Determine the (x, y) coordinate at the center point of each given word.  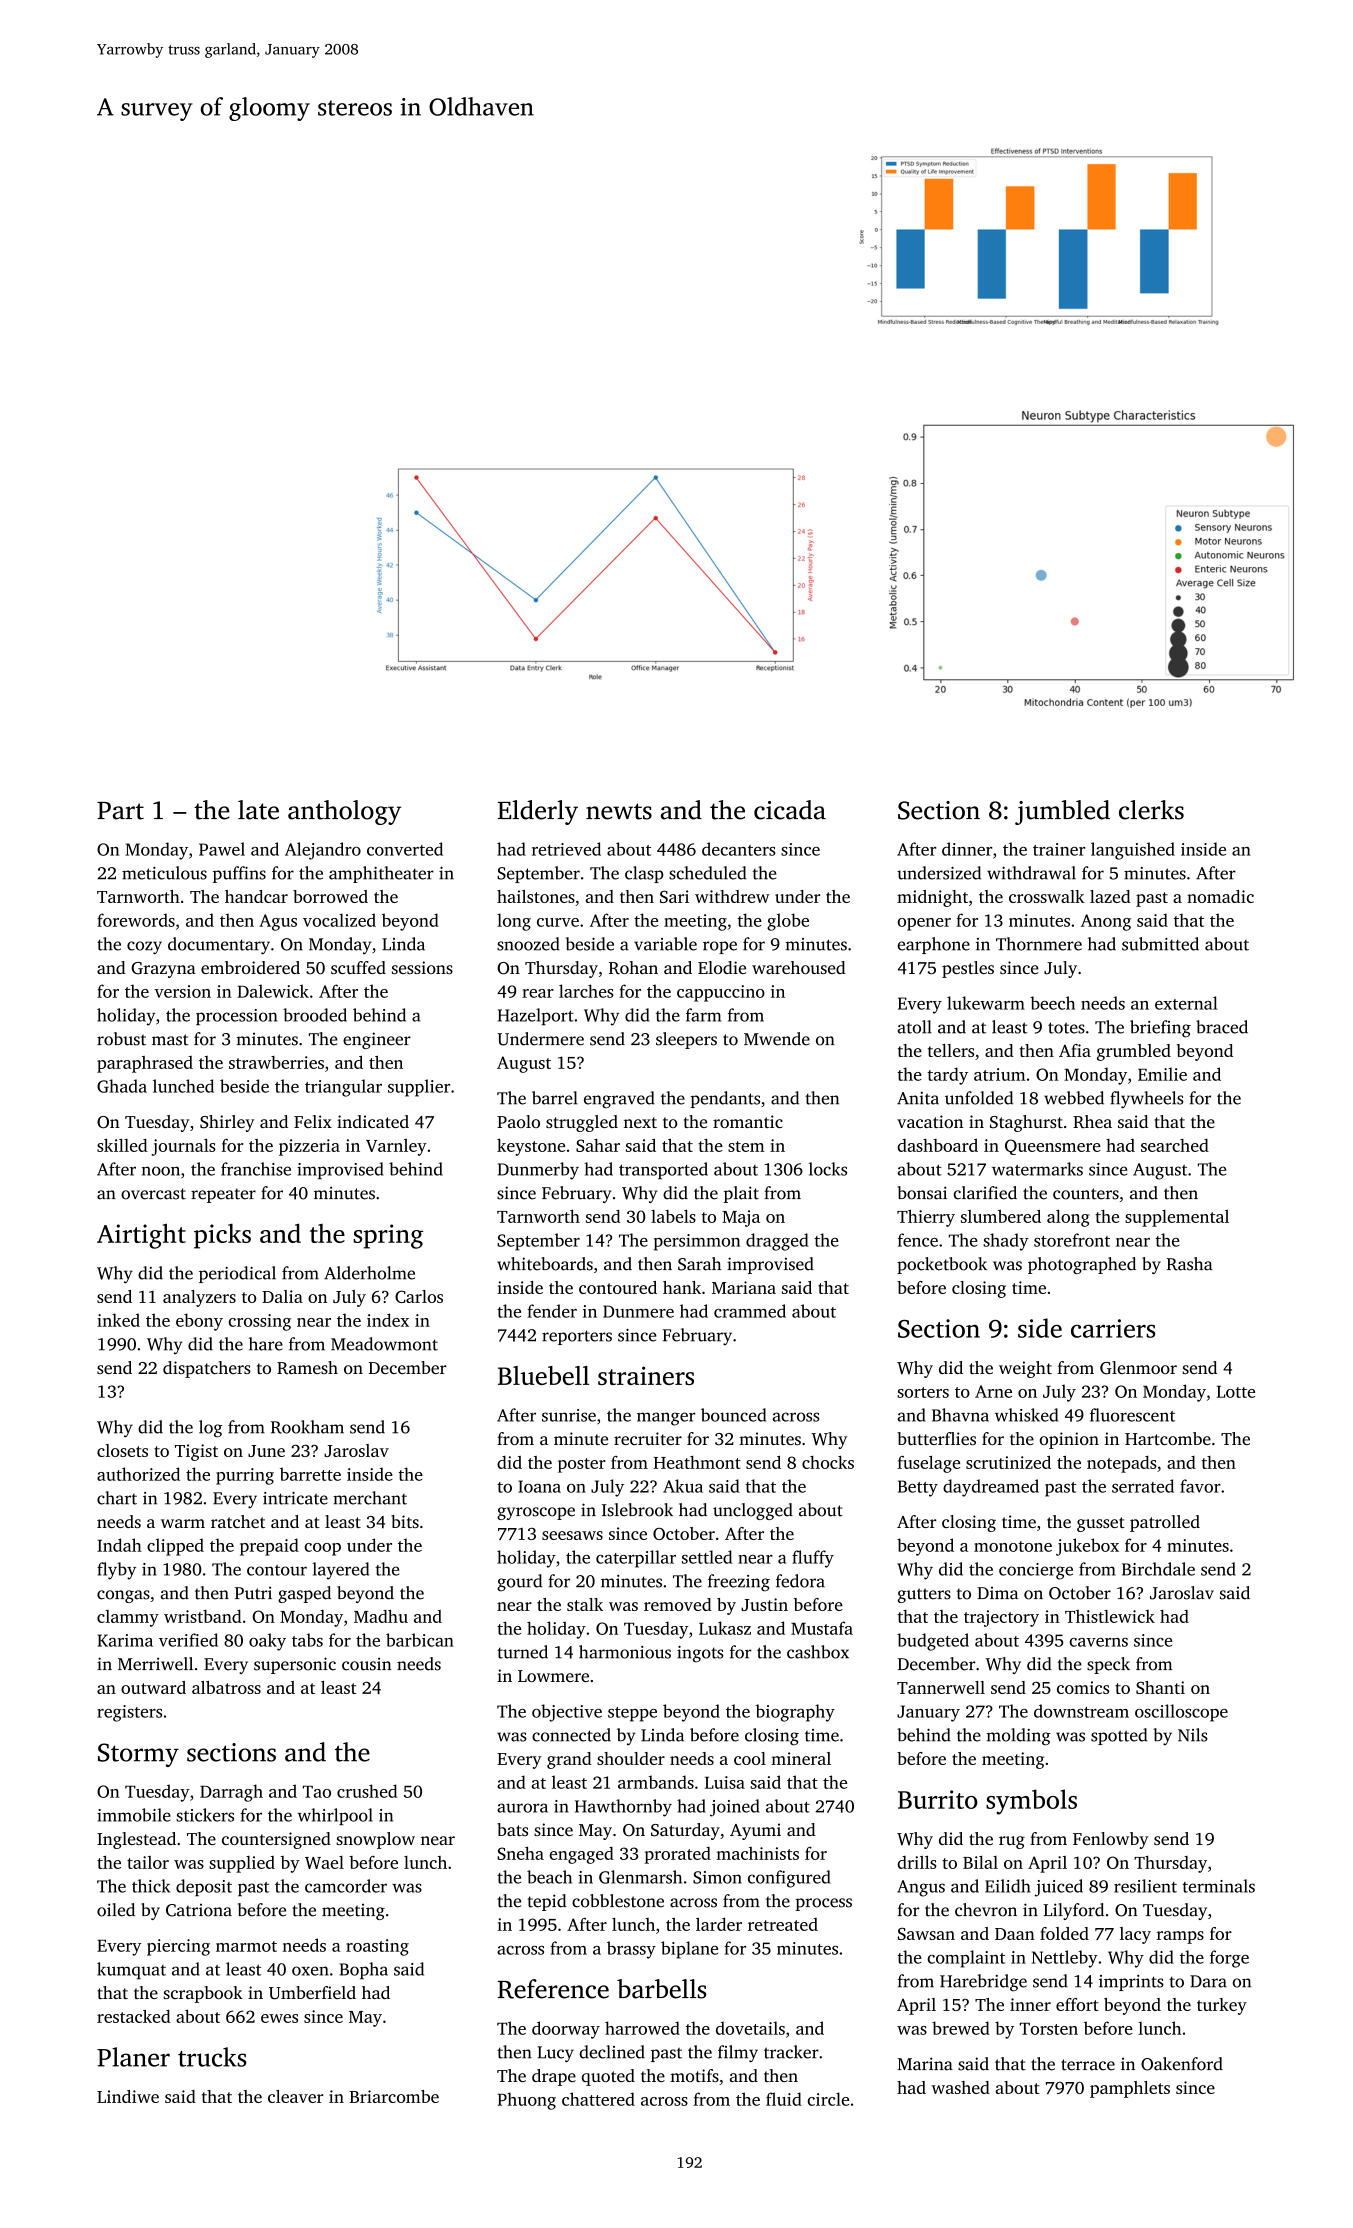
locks (828, 1169)
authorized (138, 1474)
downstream (1081, 1711)
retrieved (566, 849)
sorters (923, 1392)
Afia (1075, 1050)
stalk (585, 1604)
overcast (153, 1194)
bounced (733, 1415)
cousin (366, 1664)
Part (120, 811)
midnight (932, 898)
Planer (133, 2057)
